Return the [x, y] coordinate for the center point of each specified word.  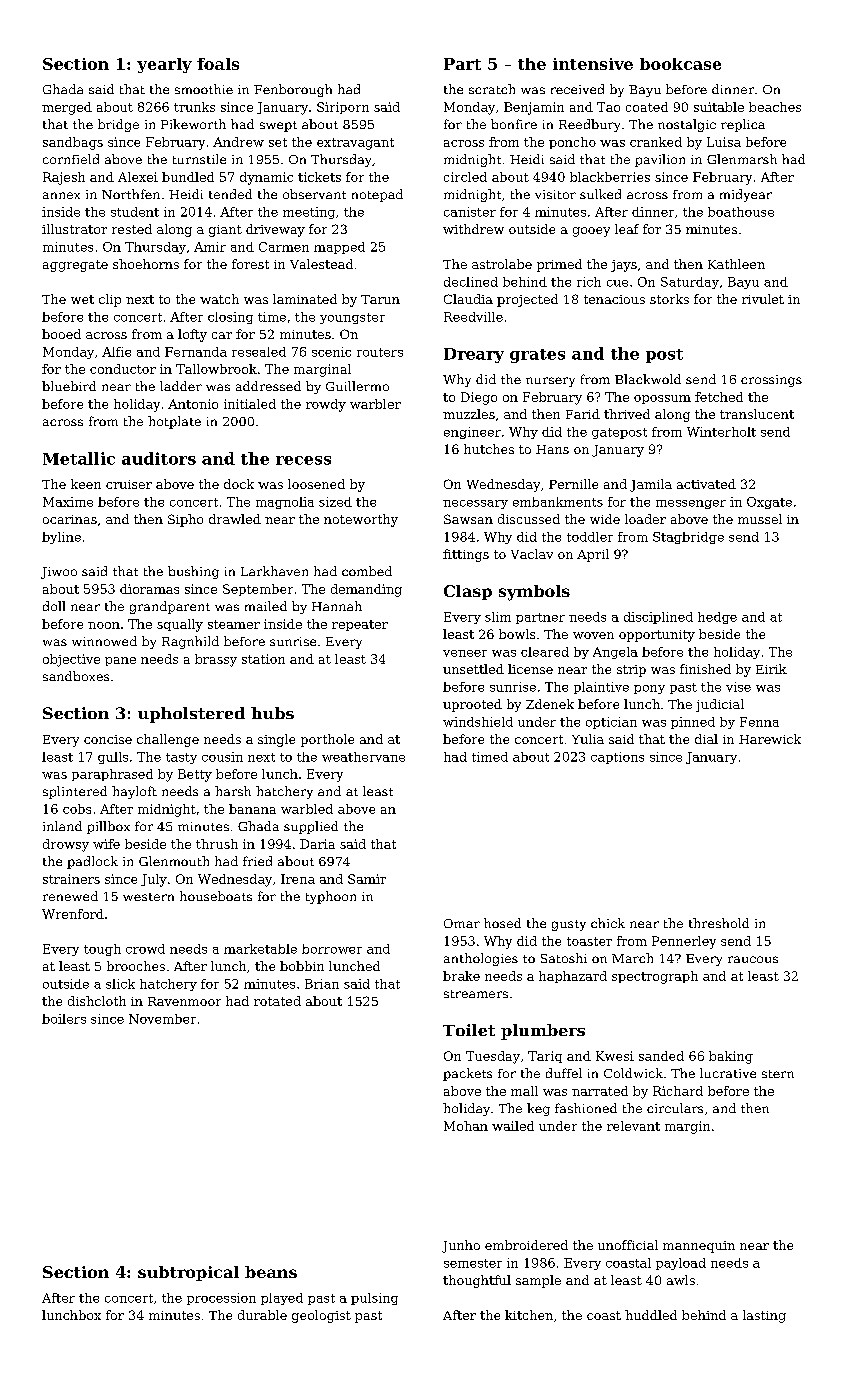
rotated [277, 1001]
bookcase [680, 64]
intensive [593, 64]
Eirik [771, 669]
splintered [75, 792]
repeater [360, 625]
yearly [164, 65]
